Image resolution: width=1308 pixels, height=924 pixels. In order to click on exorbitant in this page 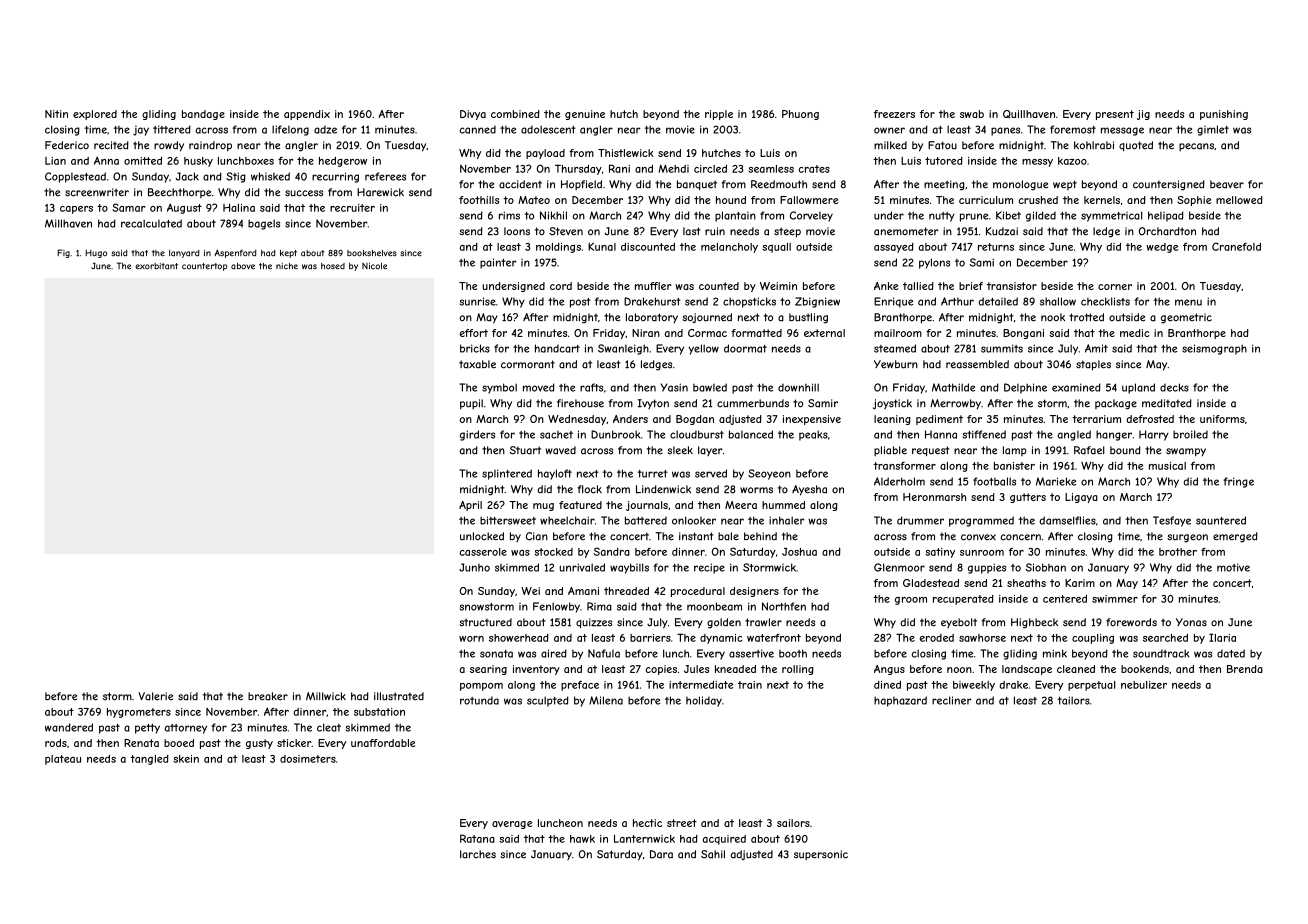, I will do `click(156, 266)`.
